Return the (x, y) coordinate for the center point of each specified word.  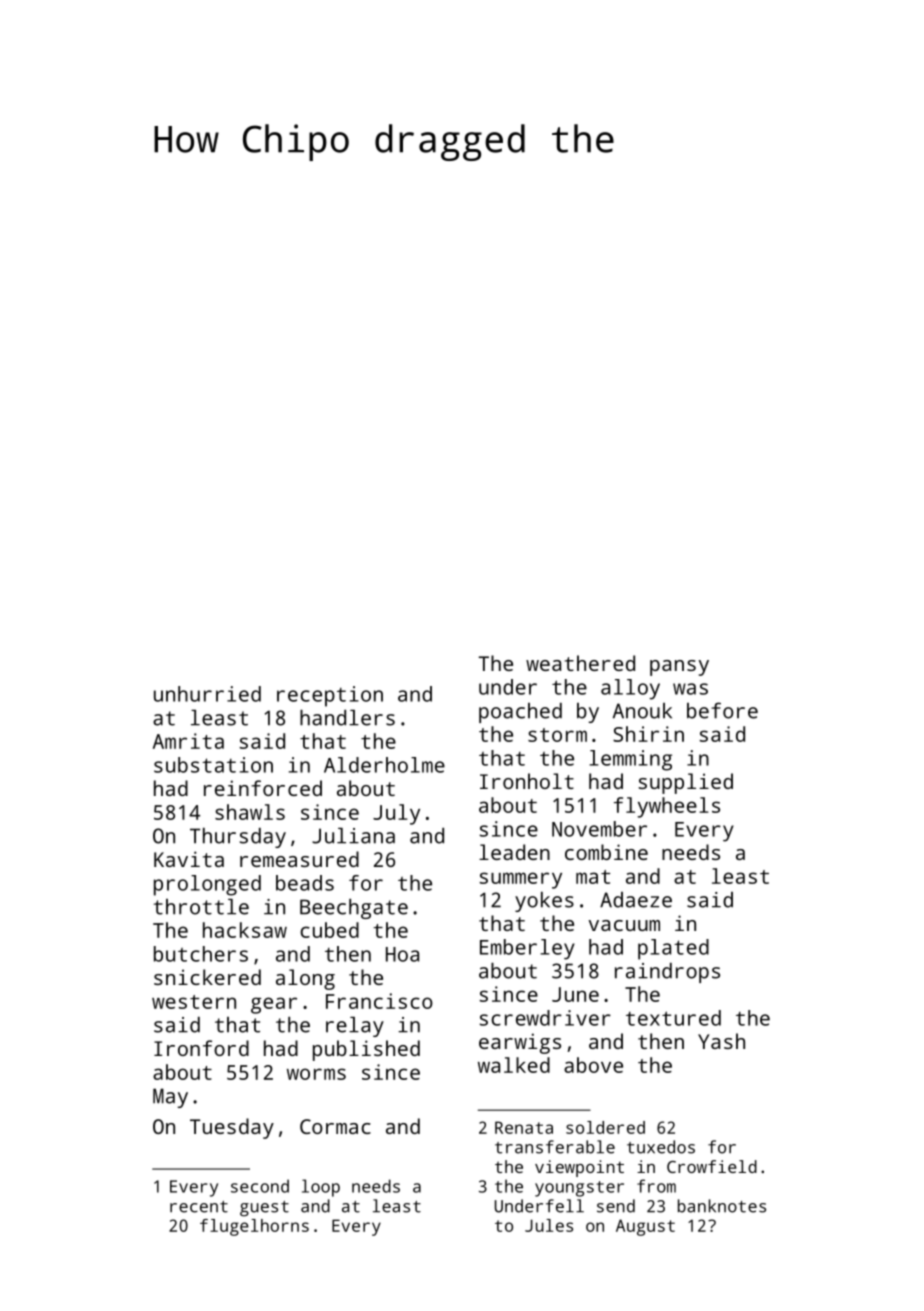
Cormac (335, 1126)
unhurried (207, 694)
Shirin (648, 734)
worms (316, 1074)
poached (520, 713)
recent (199, 1207)
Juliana (353, 836)
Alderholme (384, 765)
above (593, 1065)
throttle (201, 907)
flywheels (667, 807)
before (722, 710)
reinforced (263, 788)
